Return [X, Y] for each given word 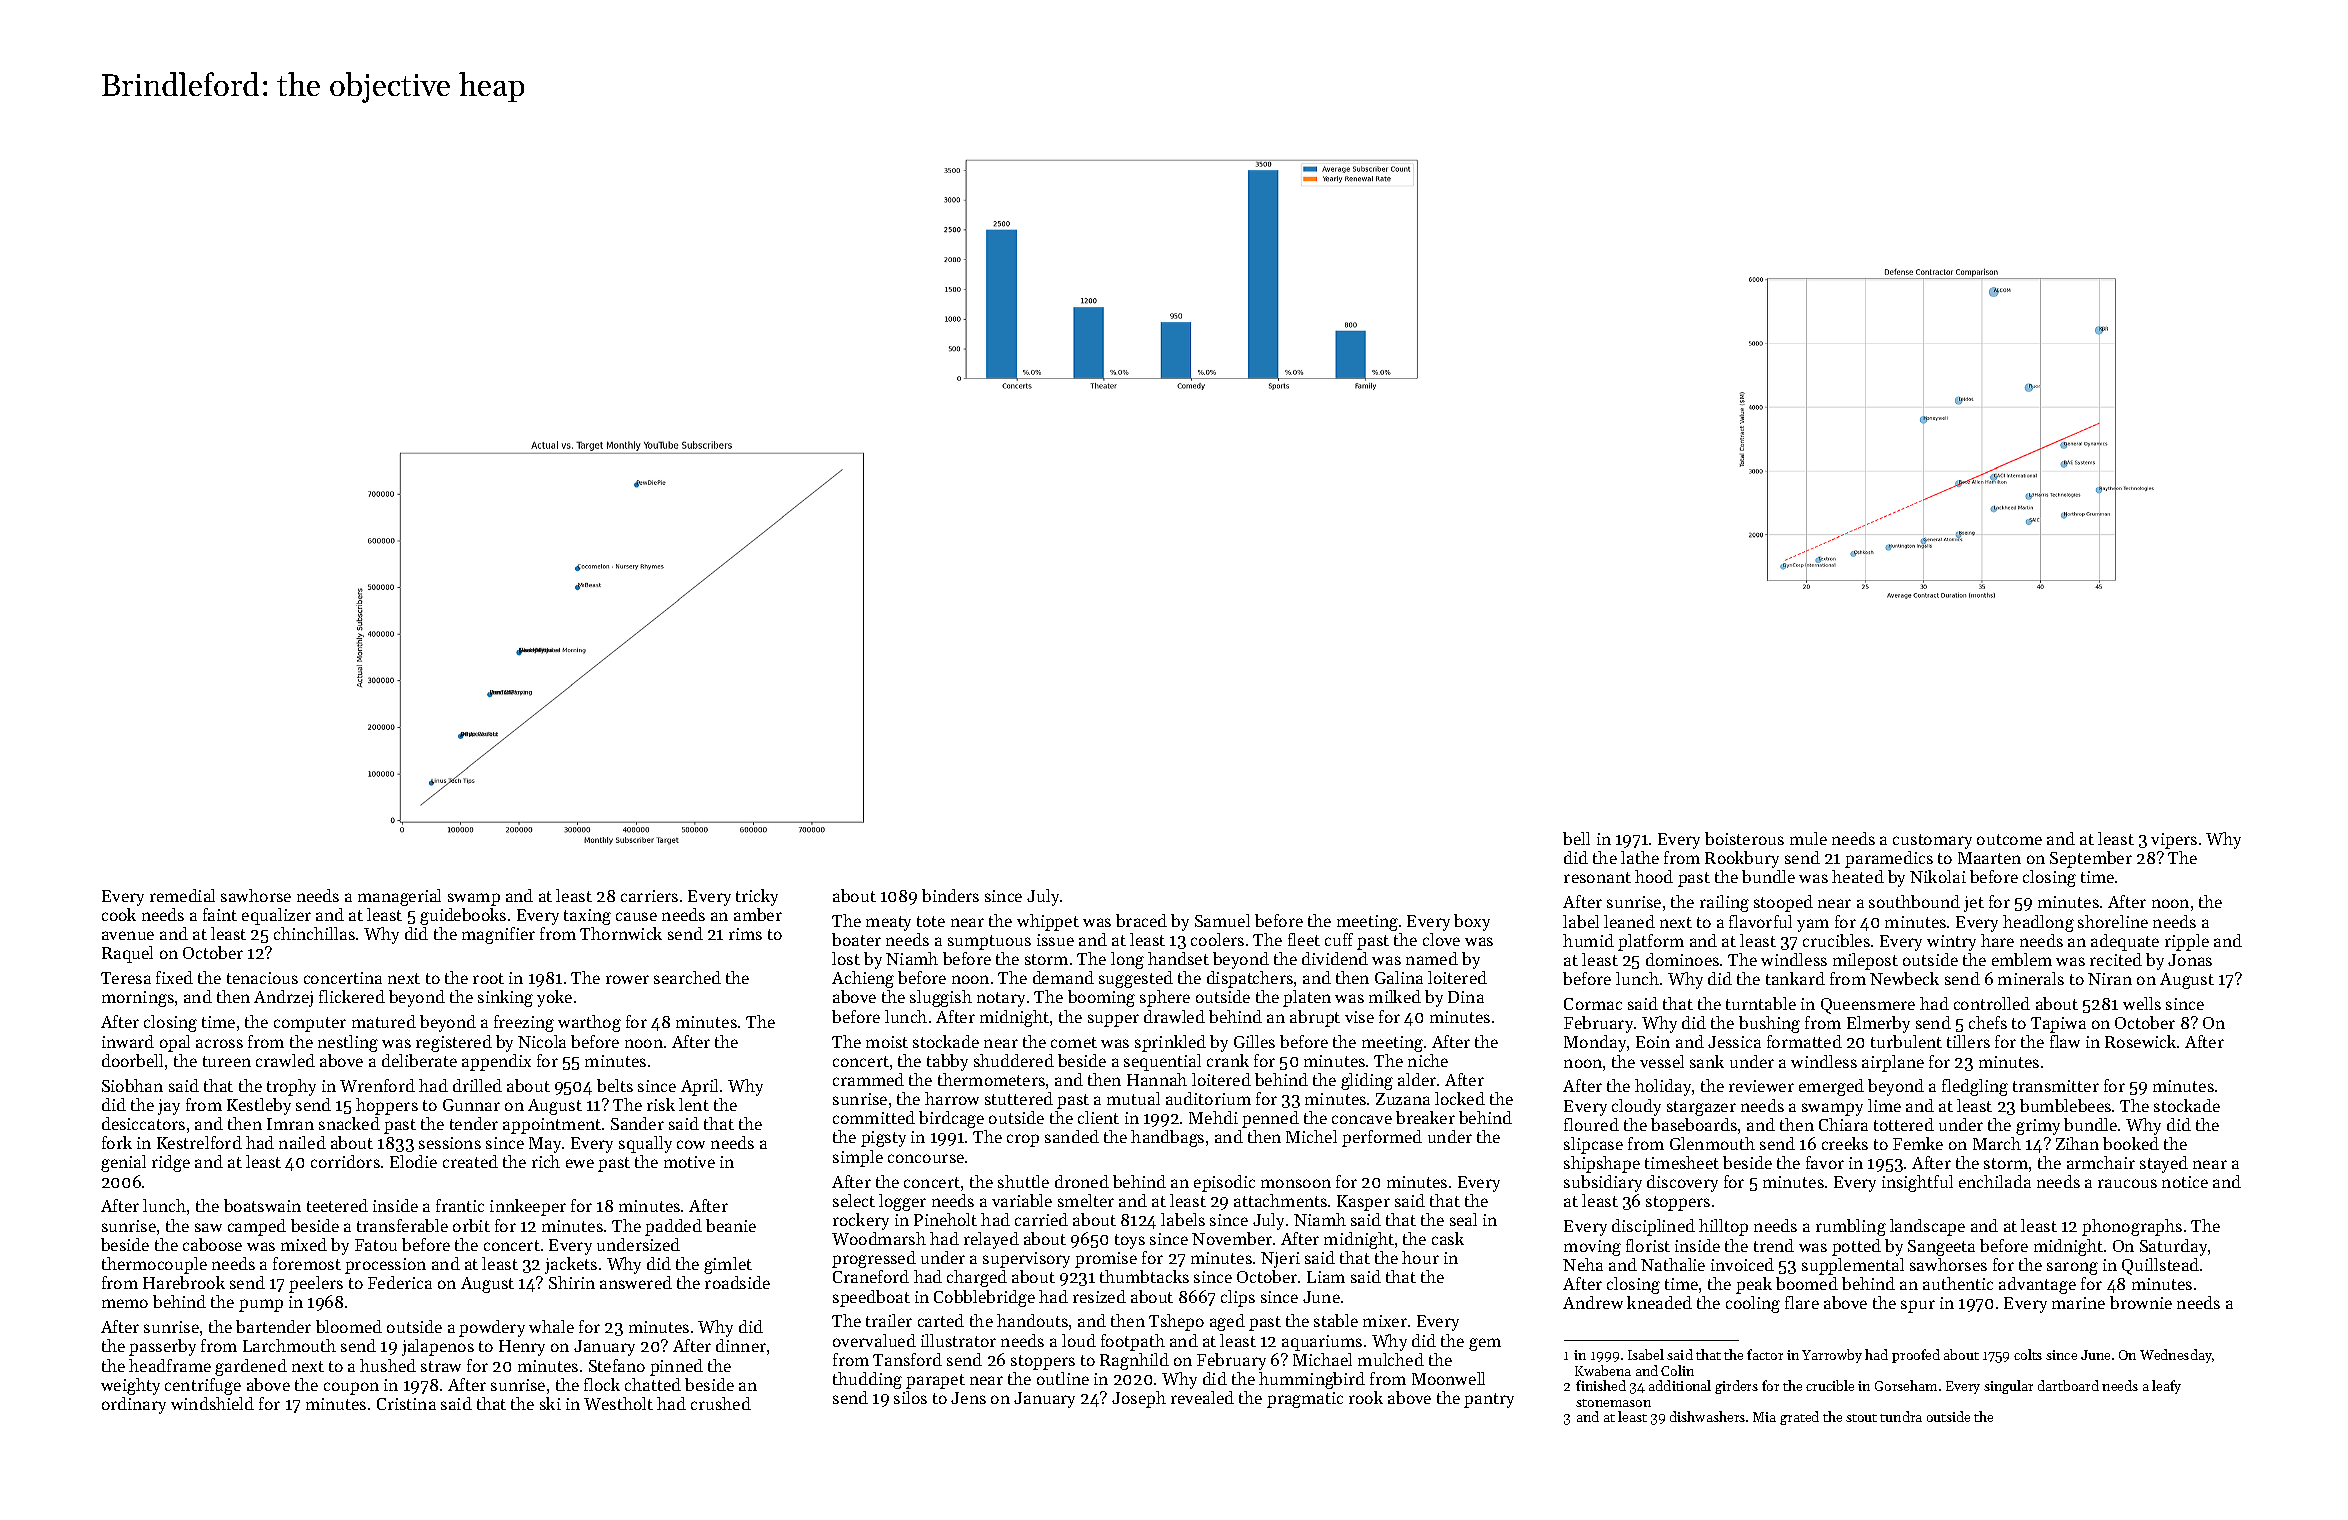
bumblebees [2065, 1105]
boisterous [1744, 838]
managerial [399, 897]
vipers [2174, 841]
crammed [868, 1079]
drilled [477, 1085]
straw [441, 1366]
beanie [731, 1225]
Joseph [1139, 1399]
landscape [1927, 1227]
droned [1082, 1181]
